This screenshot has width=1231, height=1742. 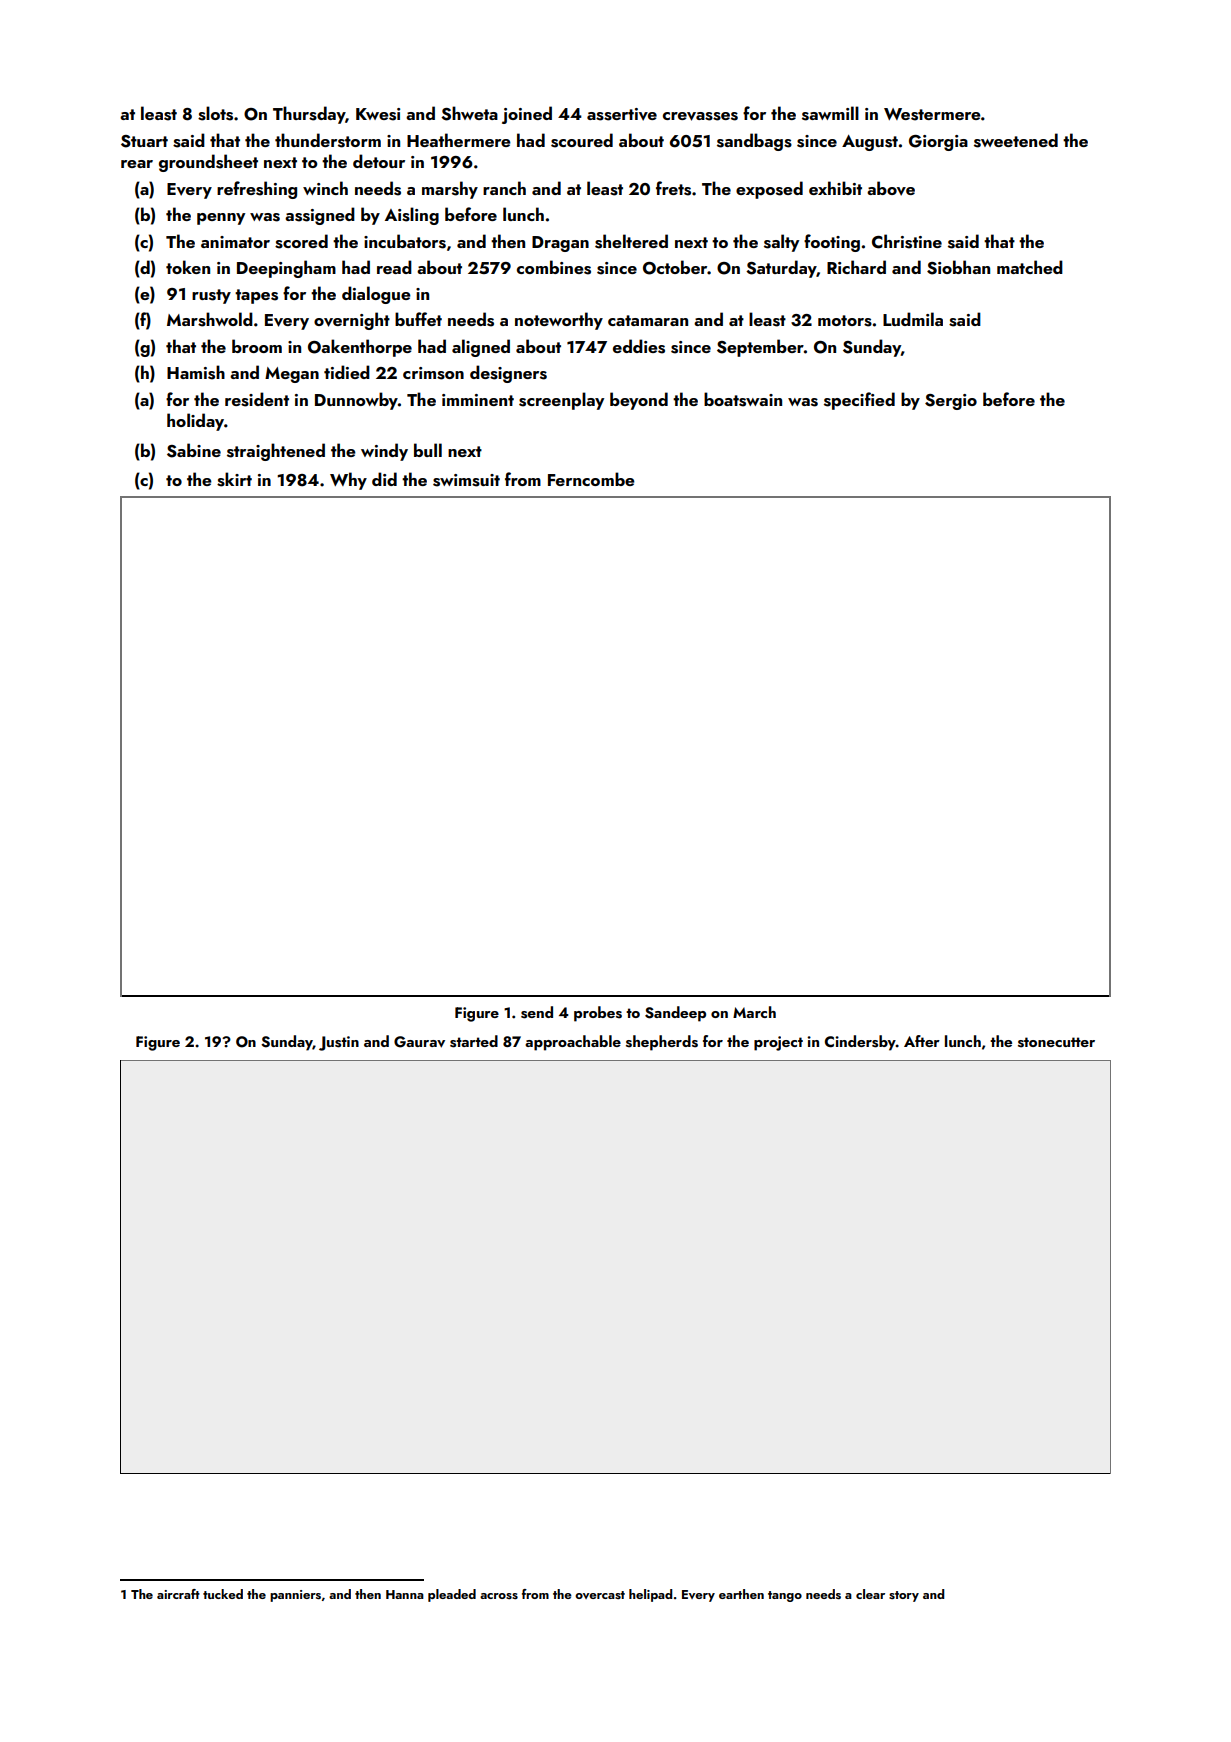 What do you see at coordinates (419, 1042) in the screenshot?
I see `Gaurav` at bounding box center [419, 1042].
